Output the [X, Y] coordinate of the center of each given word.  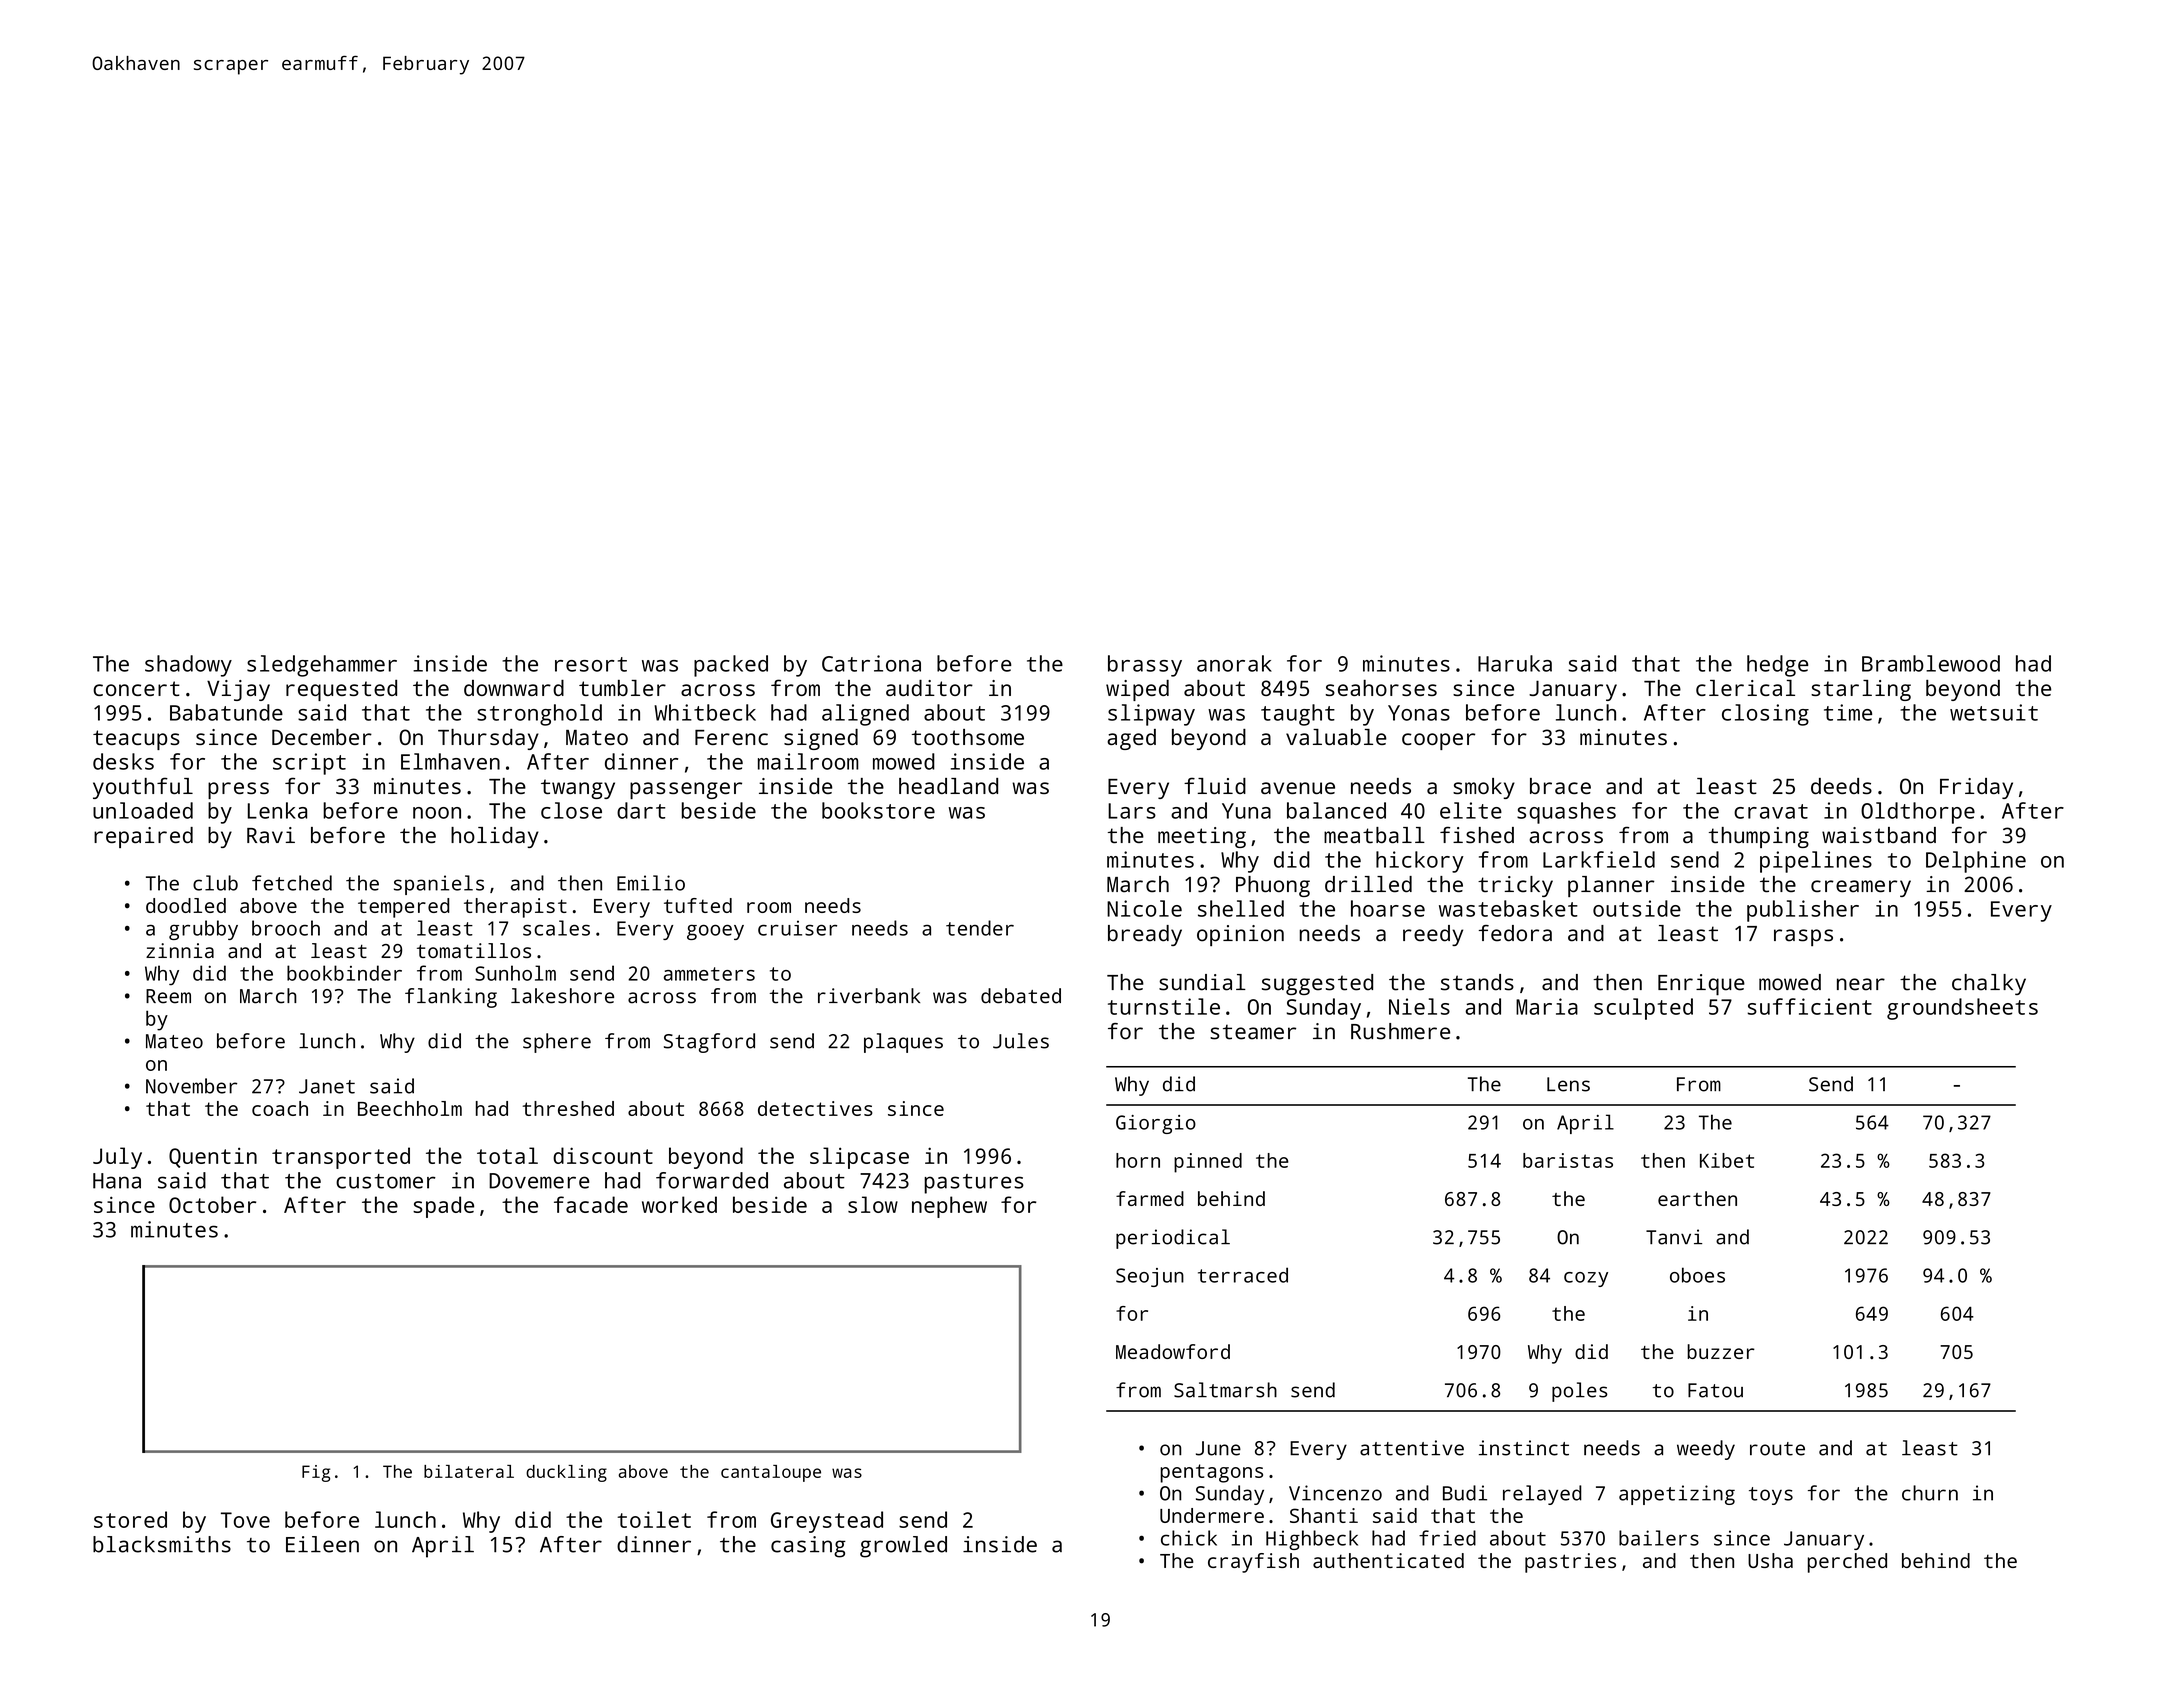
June [1218, 1448]
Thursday [488, 739]
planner [1611, 886]
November [191, 1086]
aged [1131, 739]
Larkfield [1599, 859]
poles [1580, 1392]
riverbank [869, 996]
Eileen [322, 1544]
